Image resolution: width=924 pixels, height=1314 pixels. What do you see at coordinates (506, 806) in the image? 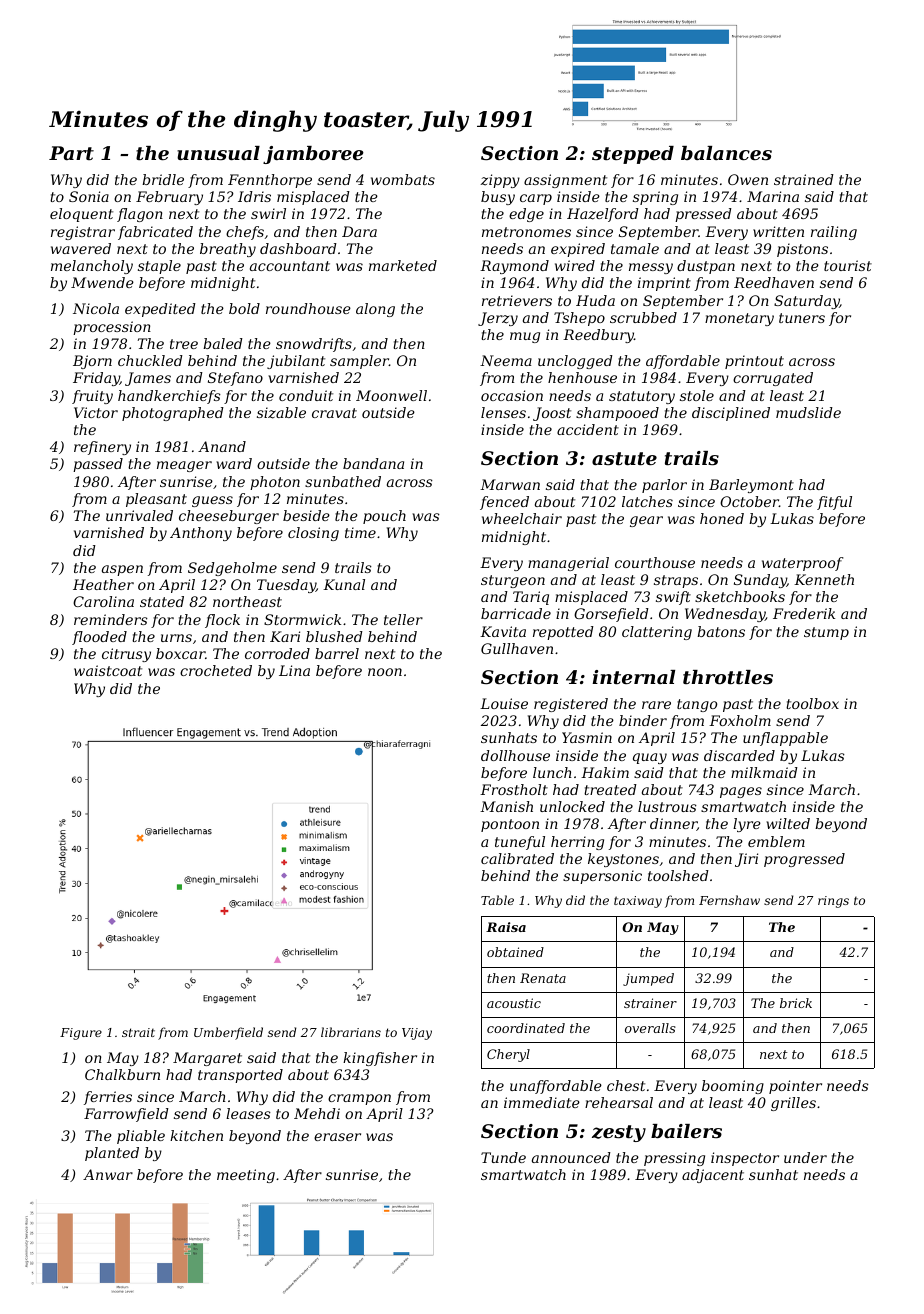
I see `Manish` at bounding box center [506, 806].
